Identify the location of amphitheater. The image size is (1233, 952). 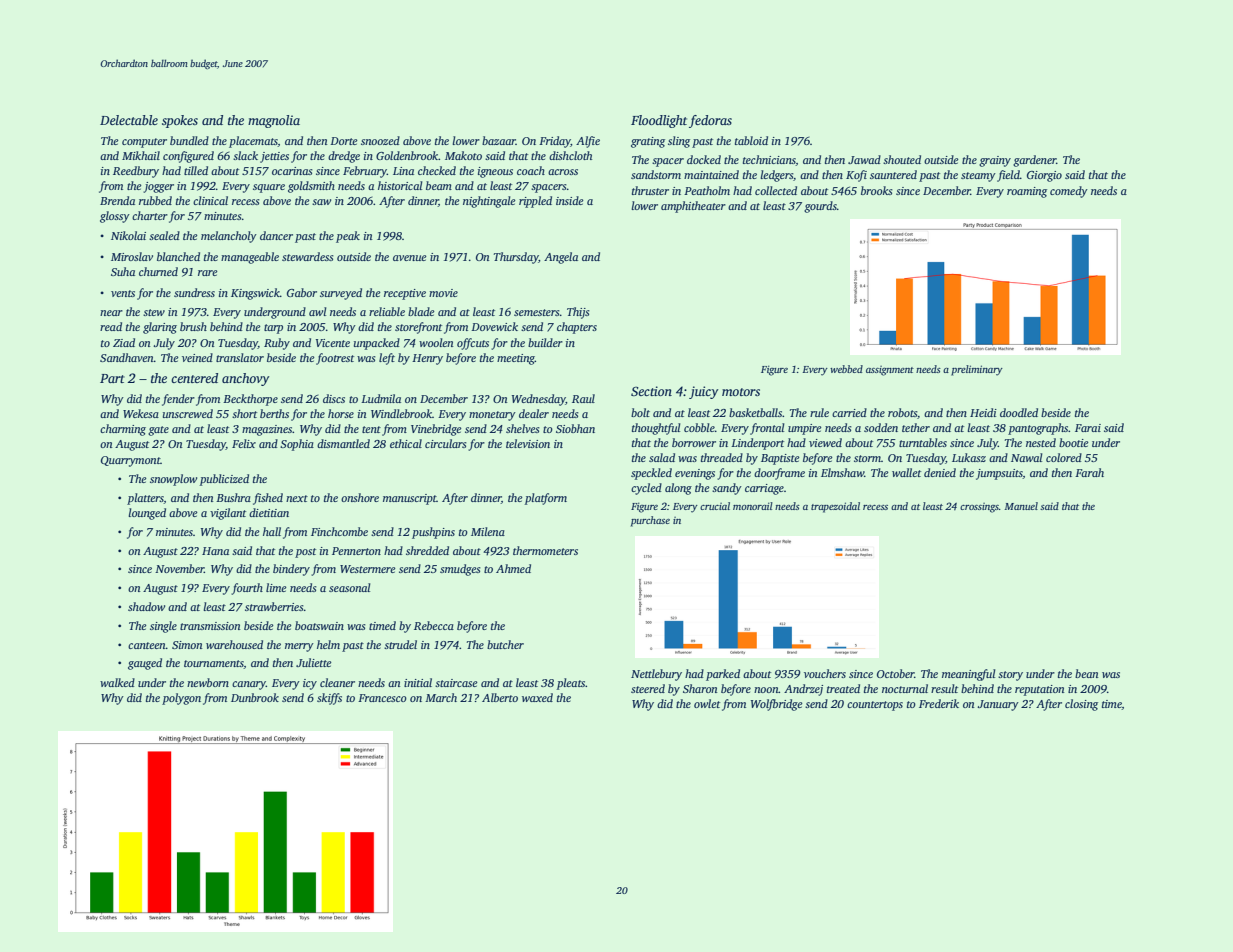
(693, 207).
